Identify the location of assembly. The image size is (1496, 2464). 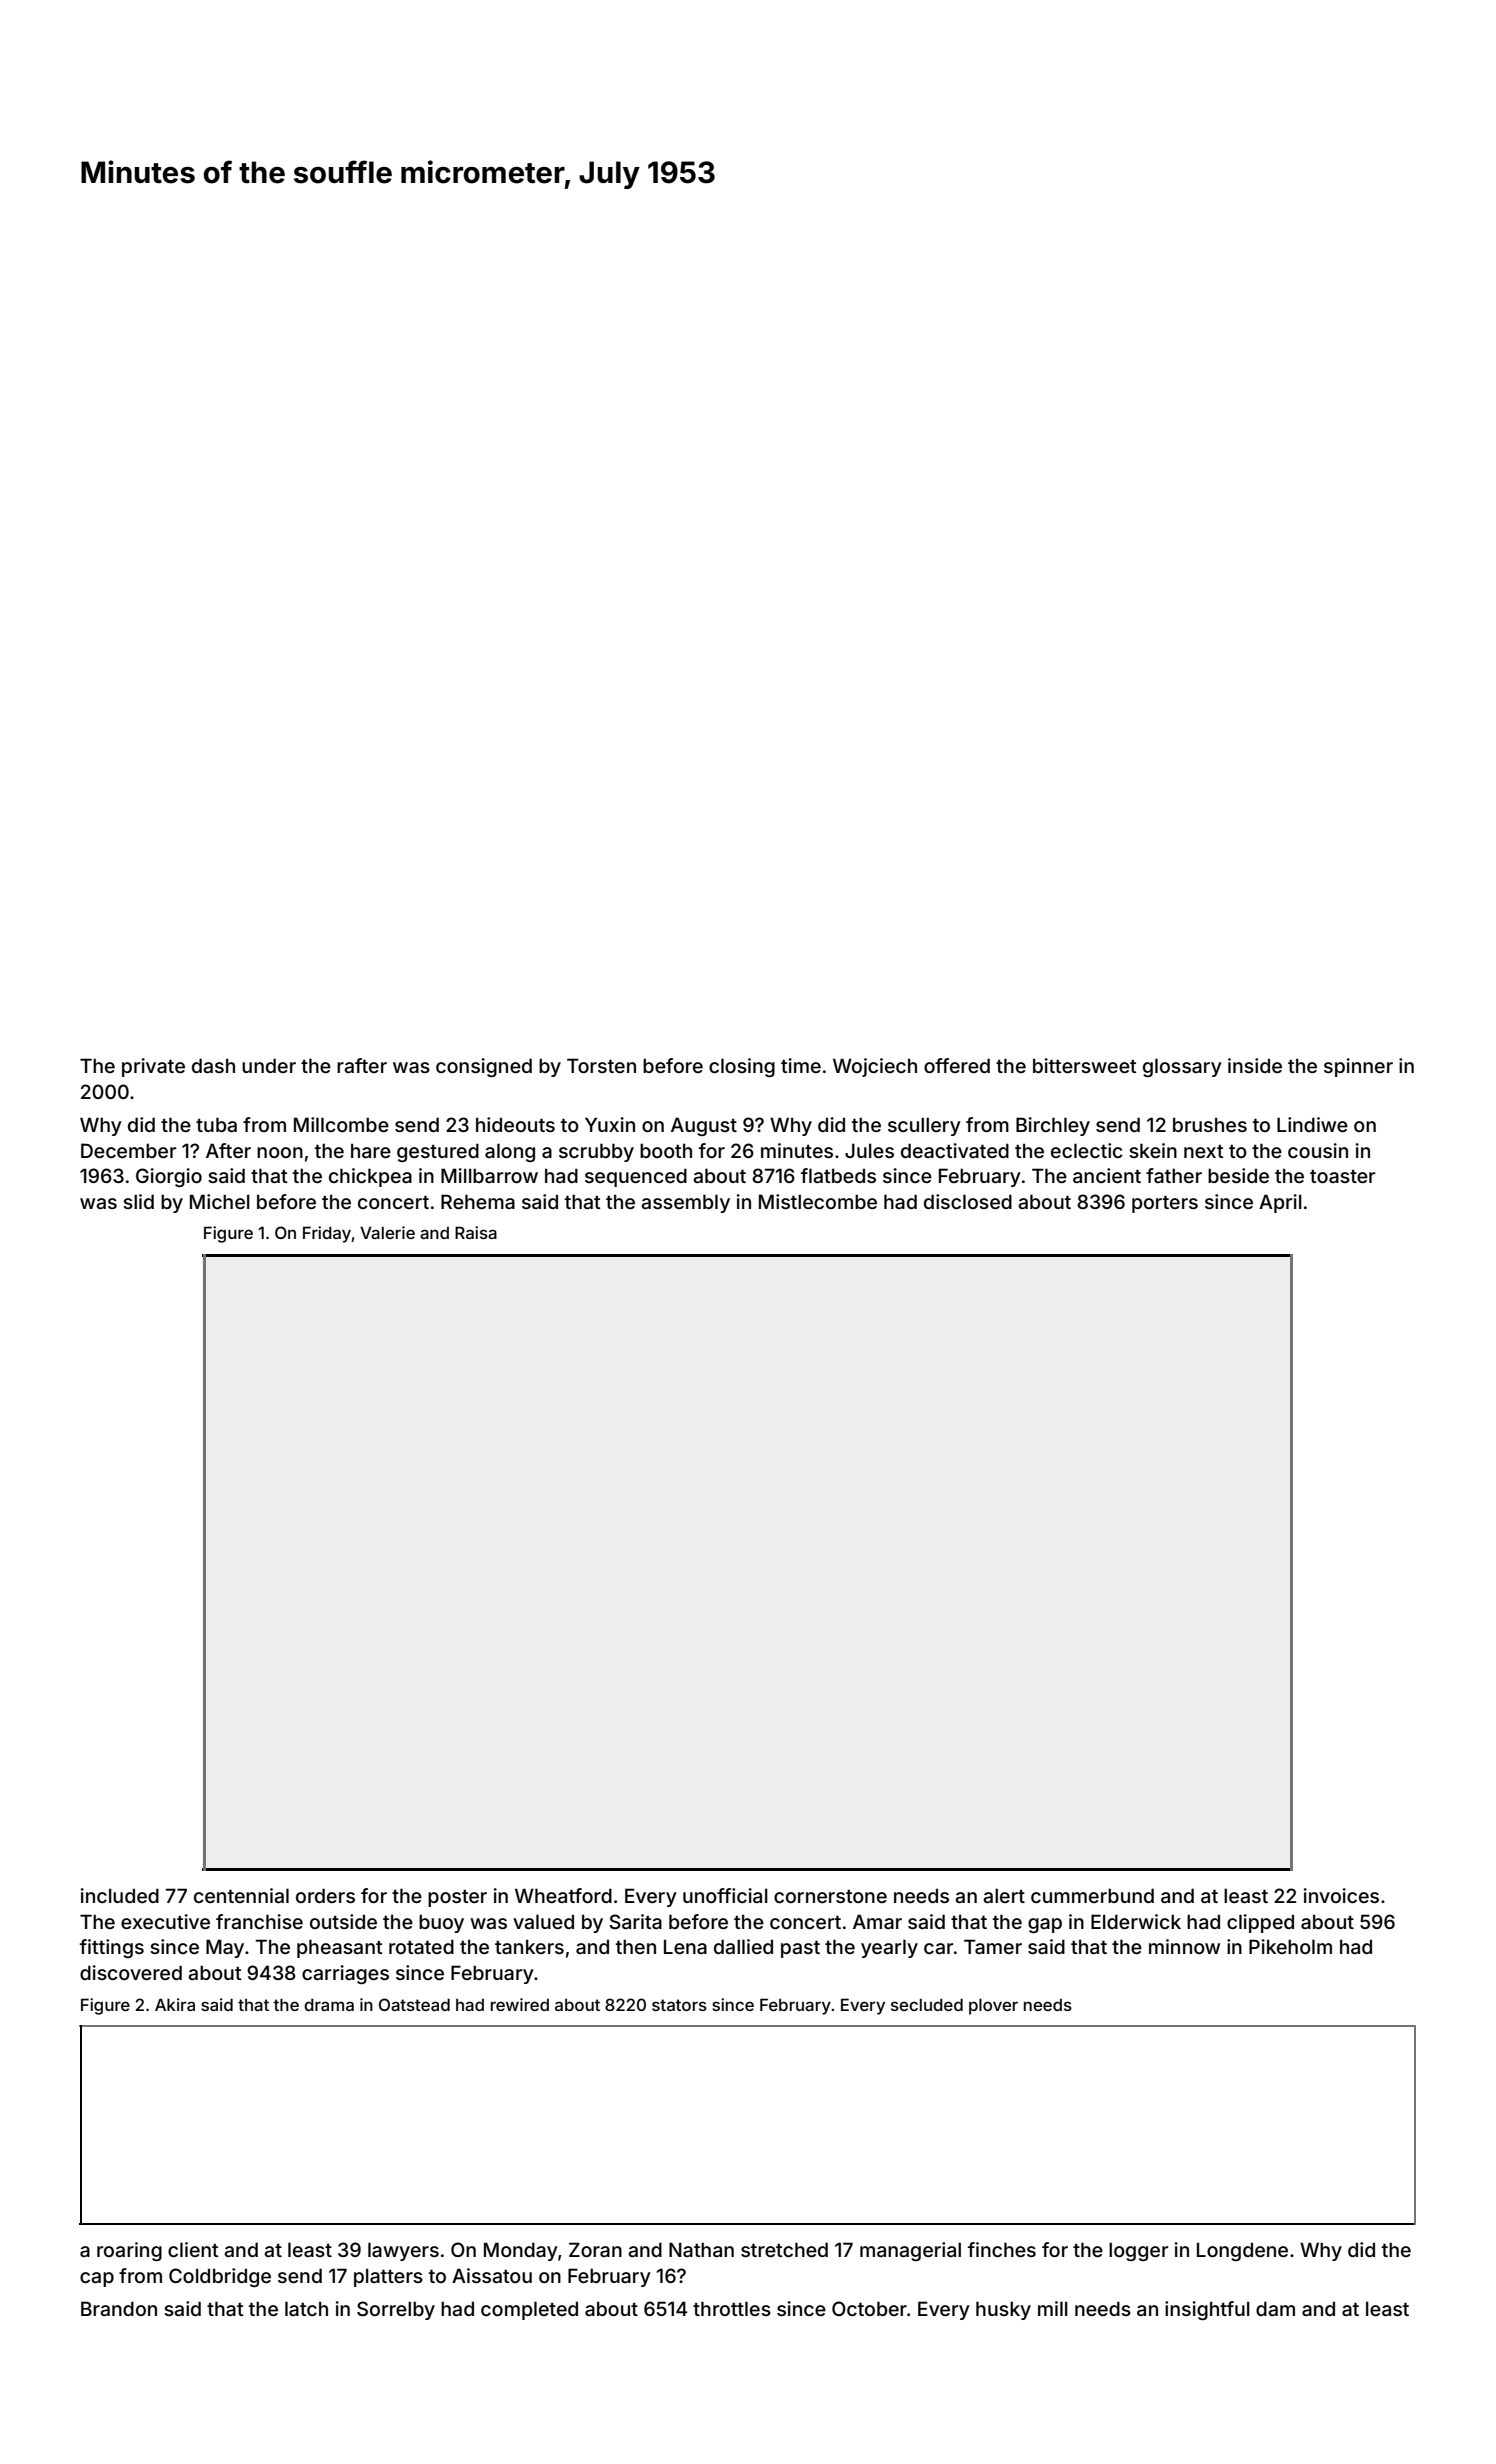
(685, 1203).
